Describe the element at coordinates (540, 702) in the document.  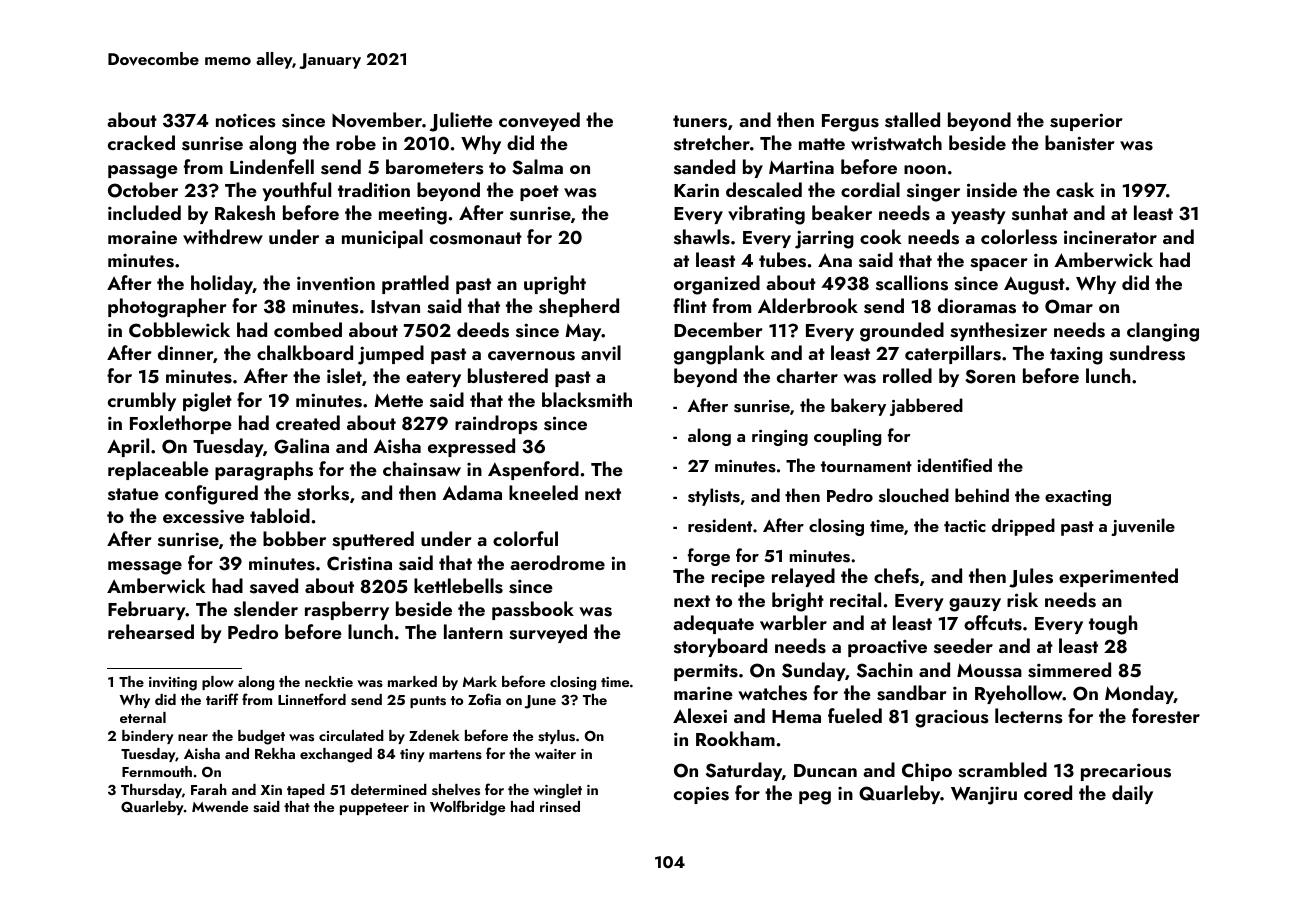
I see `June` at that location.
